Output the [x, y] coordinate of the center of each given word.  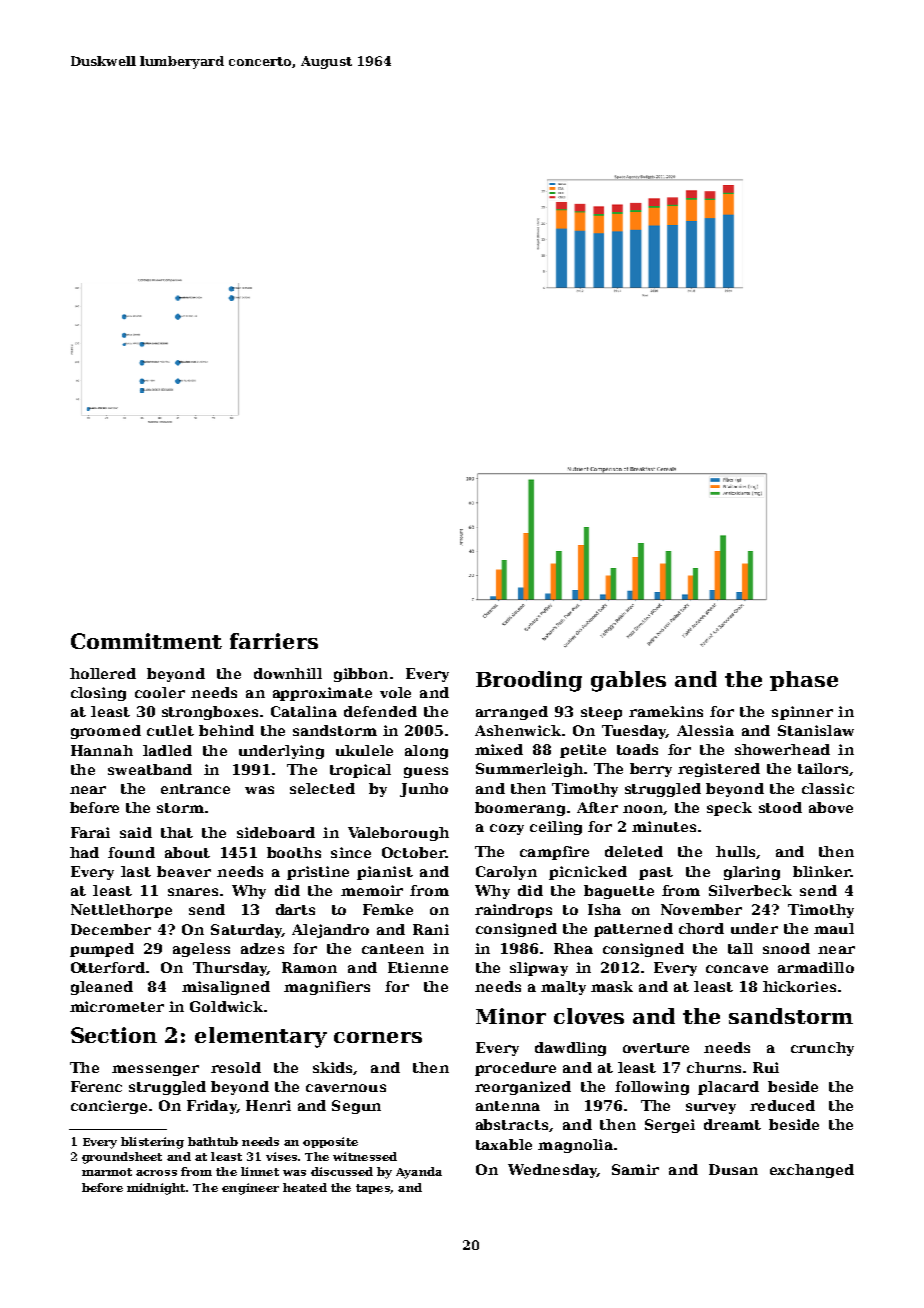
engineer [250, 1189]
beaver [184, 871]
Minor [511, 1016]
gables [628, 681]
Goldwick [226, 1006]
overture [656, 1048]
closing [98, 694]
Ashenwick [518, 730]
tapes [373, 1189]
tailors [823, 768]
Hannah [102, 750]
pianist [385, 873]
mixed [499, 749]
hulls [735, 851]
